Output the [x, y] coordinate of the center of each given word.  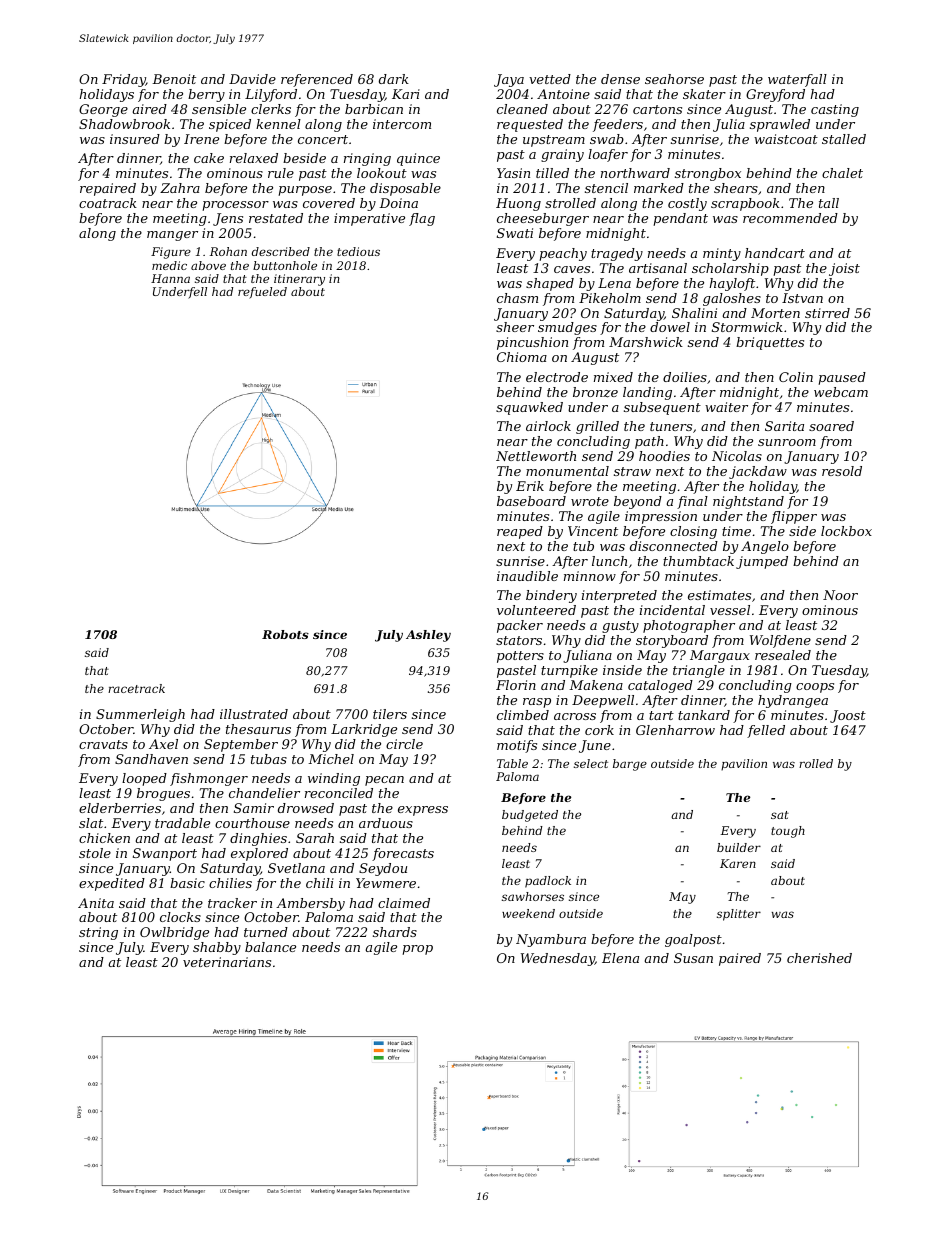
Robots [285, 634]
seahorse [674, 79]
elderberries [120, 808]
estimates [719, 595]
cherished [819, 958]
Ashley [428, 636]
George [103, 110]
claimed [404, 903]
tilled [552, 173]
